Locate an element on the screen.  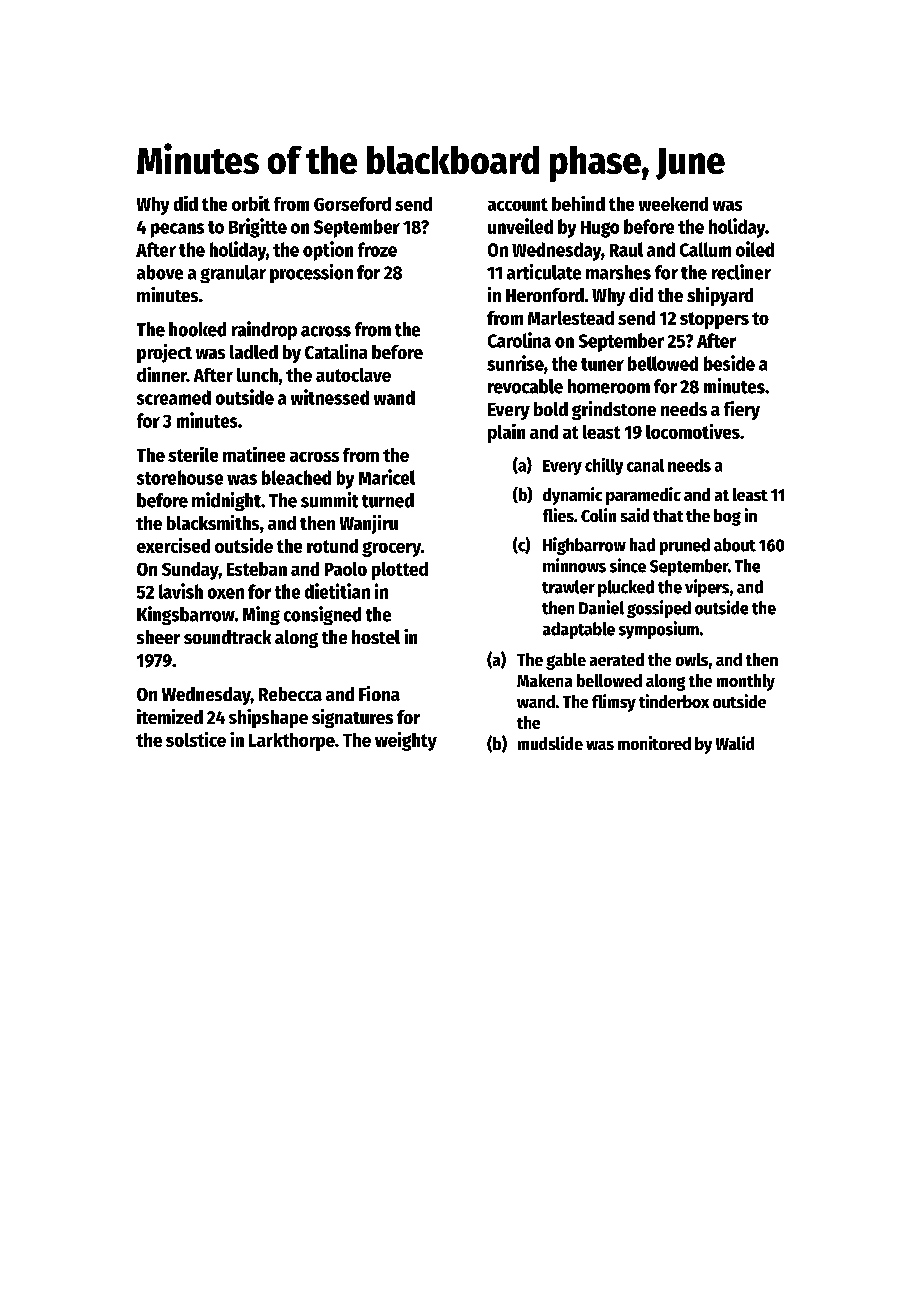
recliner is located at coordinates (741, 272).
